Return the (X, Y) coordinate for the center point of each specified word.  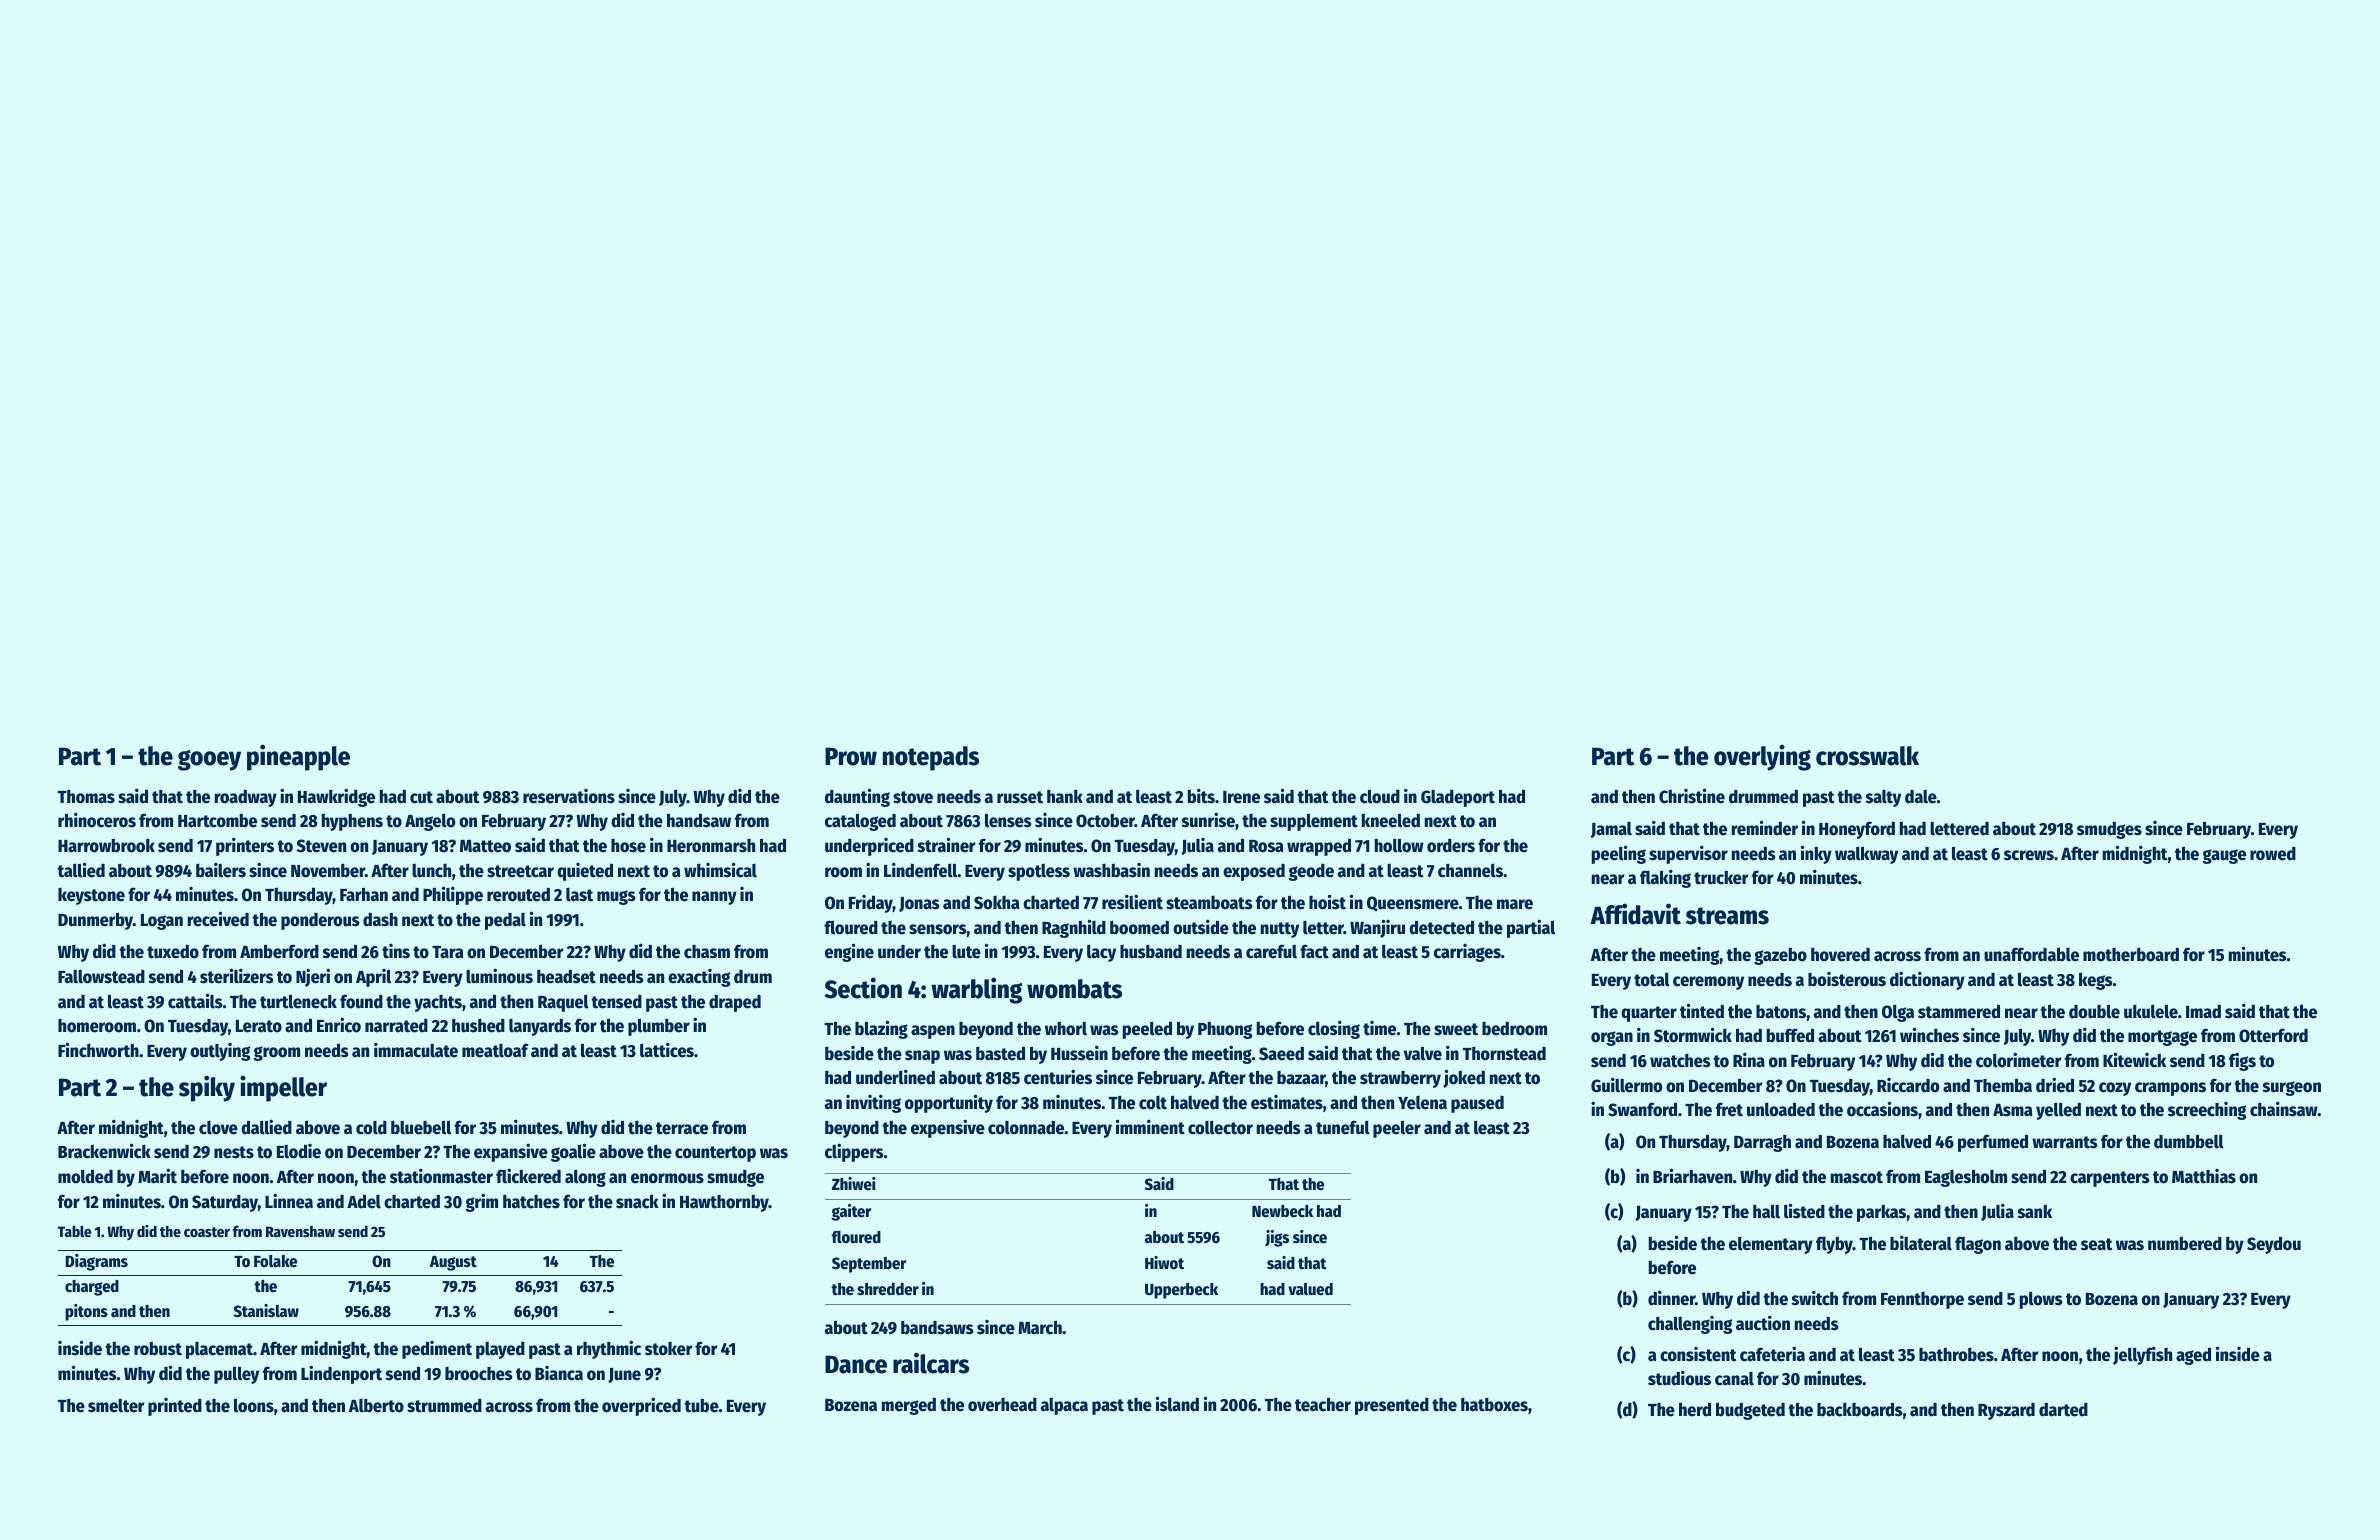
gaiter (851, 1212)
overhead (1002, 1405)
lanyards (540, 1027)
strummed (444, 1406)
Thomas (86, 797)
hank (1065, 797)
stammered (1959, 1011)
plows (2041, 1300)
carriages (1467, 953)
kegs (2095, 981)
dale (1921, 797)
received (218, 919)
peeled (1147, 1030)
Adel (364, 1201)
